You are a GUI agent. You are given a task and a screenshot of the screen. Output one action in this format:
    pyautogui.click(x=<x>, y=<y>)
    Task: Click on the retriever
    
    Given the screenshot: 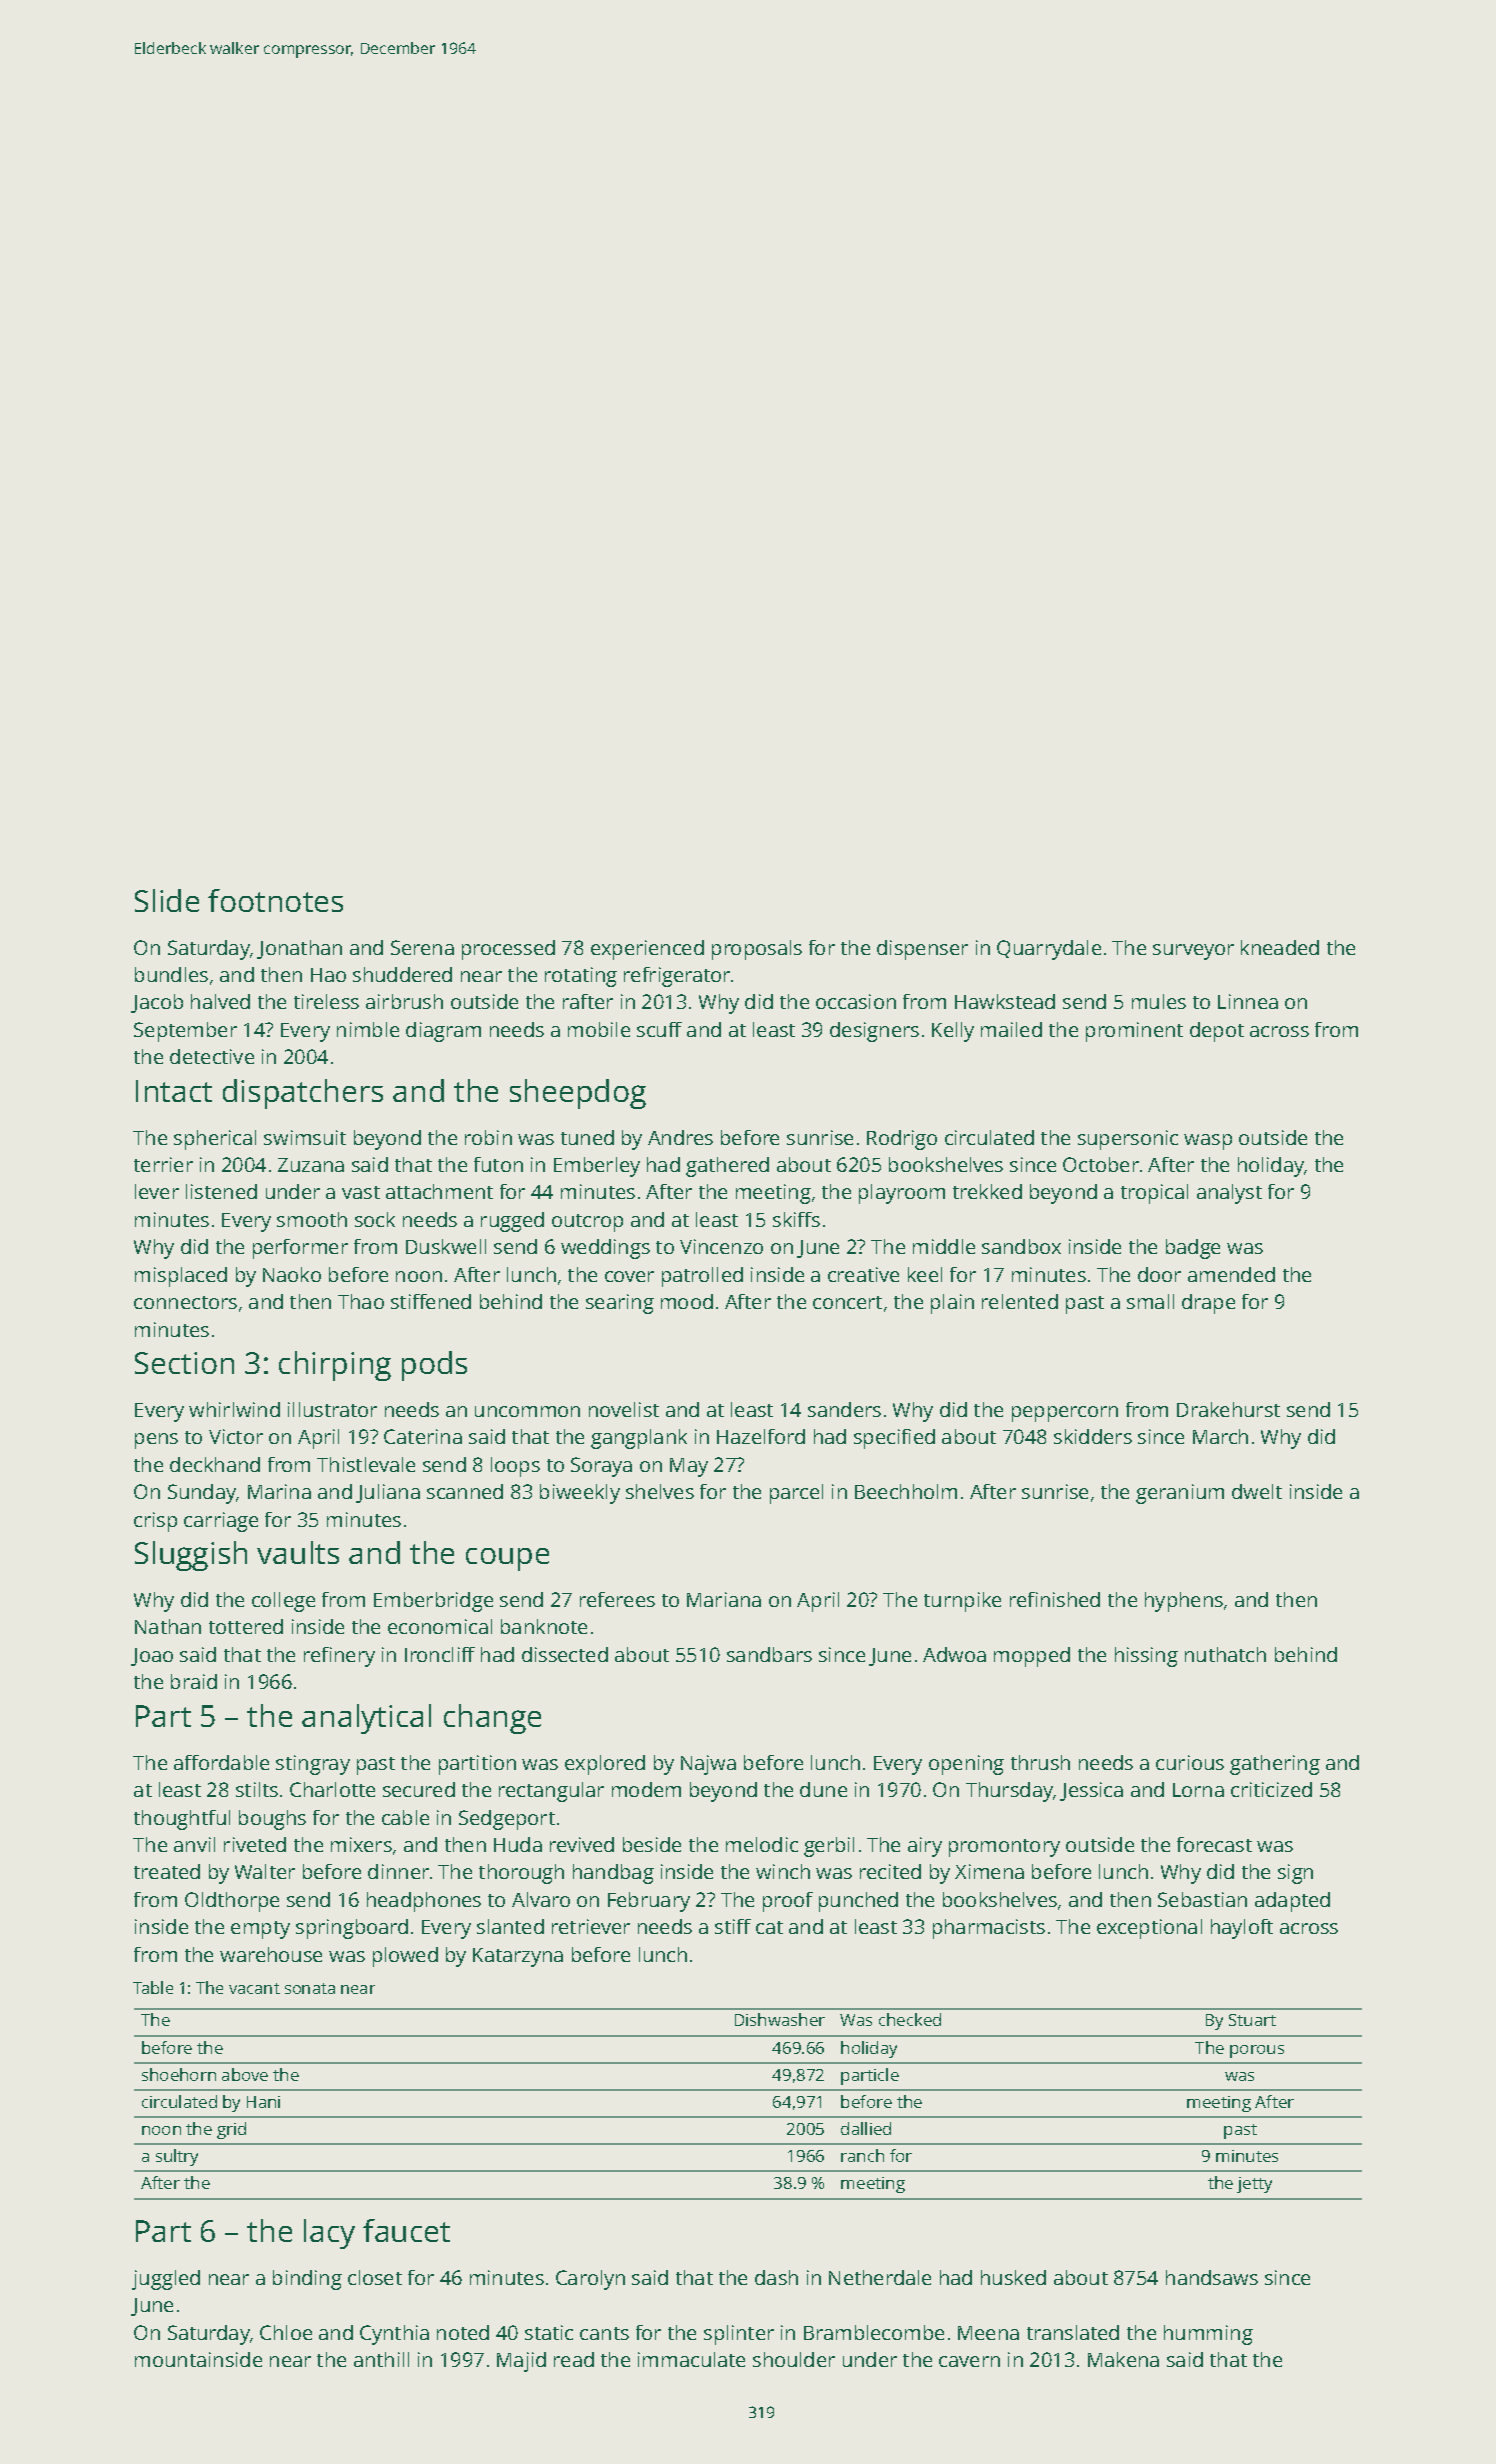 What is the action you would take?
    pyautogui.click(x=591, y=1926)
